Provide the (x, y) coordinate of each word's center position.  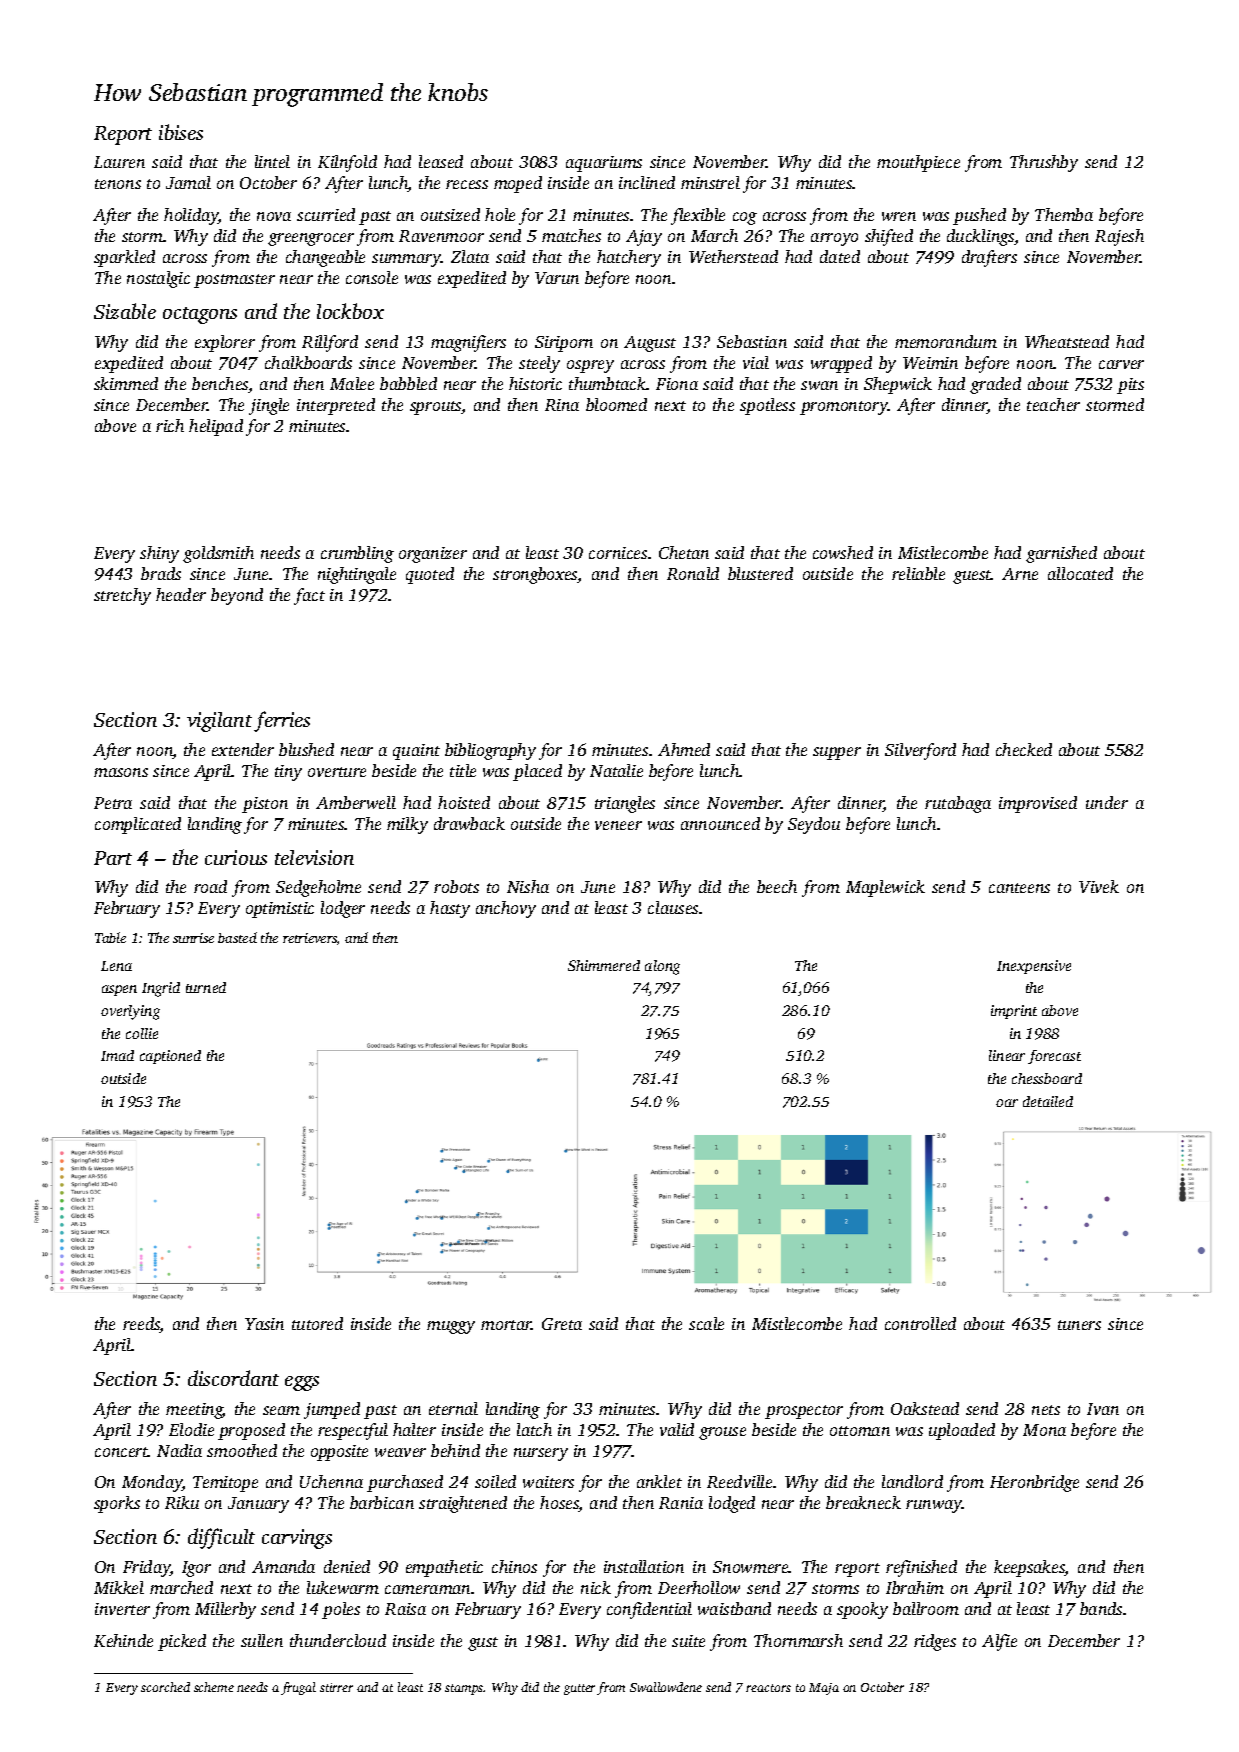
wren (899, 216)
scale (706, 1323)
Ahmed (684, 749)
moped (518, 184)
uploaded (962, 1431)
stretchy (122, 596)
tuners (1079, 1325)
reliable (918, 573)
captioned (170, 1057)
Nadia (179, 1450)
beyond (237, 596)
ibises (181, 132)
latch (534, 1429)
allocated (1080, 573)
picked (182, 1642)
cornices (618, 553)
